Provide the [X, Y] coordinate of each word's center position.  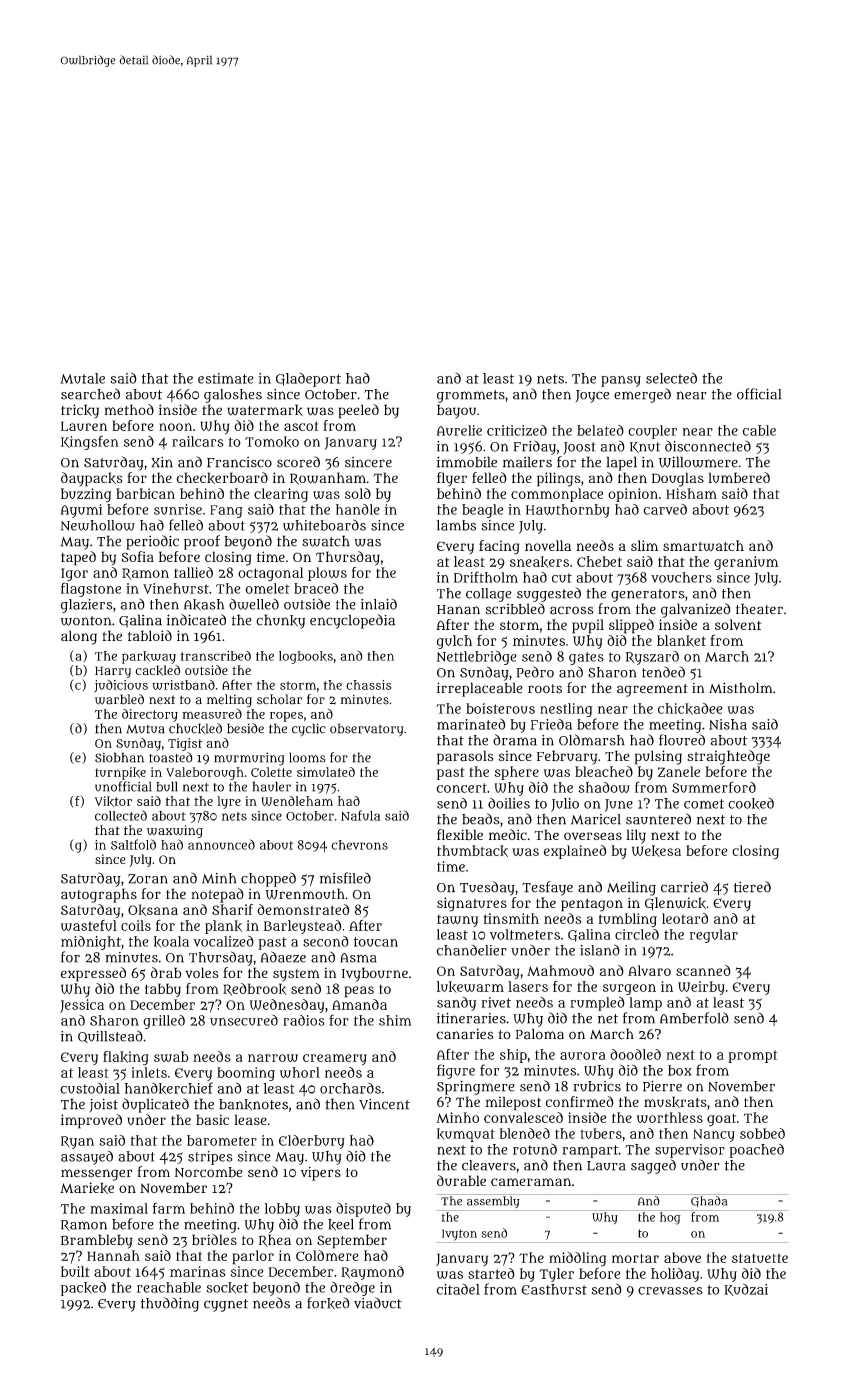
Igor [74, 574]
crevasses [670, 1291]
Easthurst [554, 1289]
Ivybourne [375, 974]
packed [83, 1289]
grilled [164, 1022]
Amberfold [694, 1018]
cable [759, 430]
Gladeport [308, 380]
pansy [621, 381]
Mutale [82, 378]
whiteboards [324, 525]
